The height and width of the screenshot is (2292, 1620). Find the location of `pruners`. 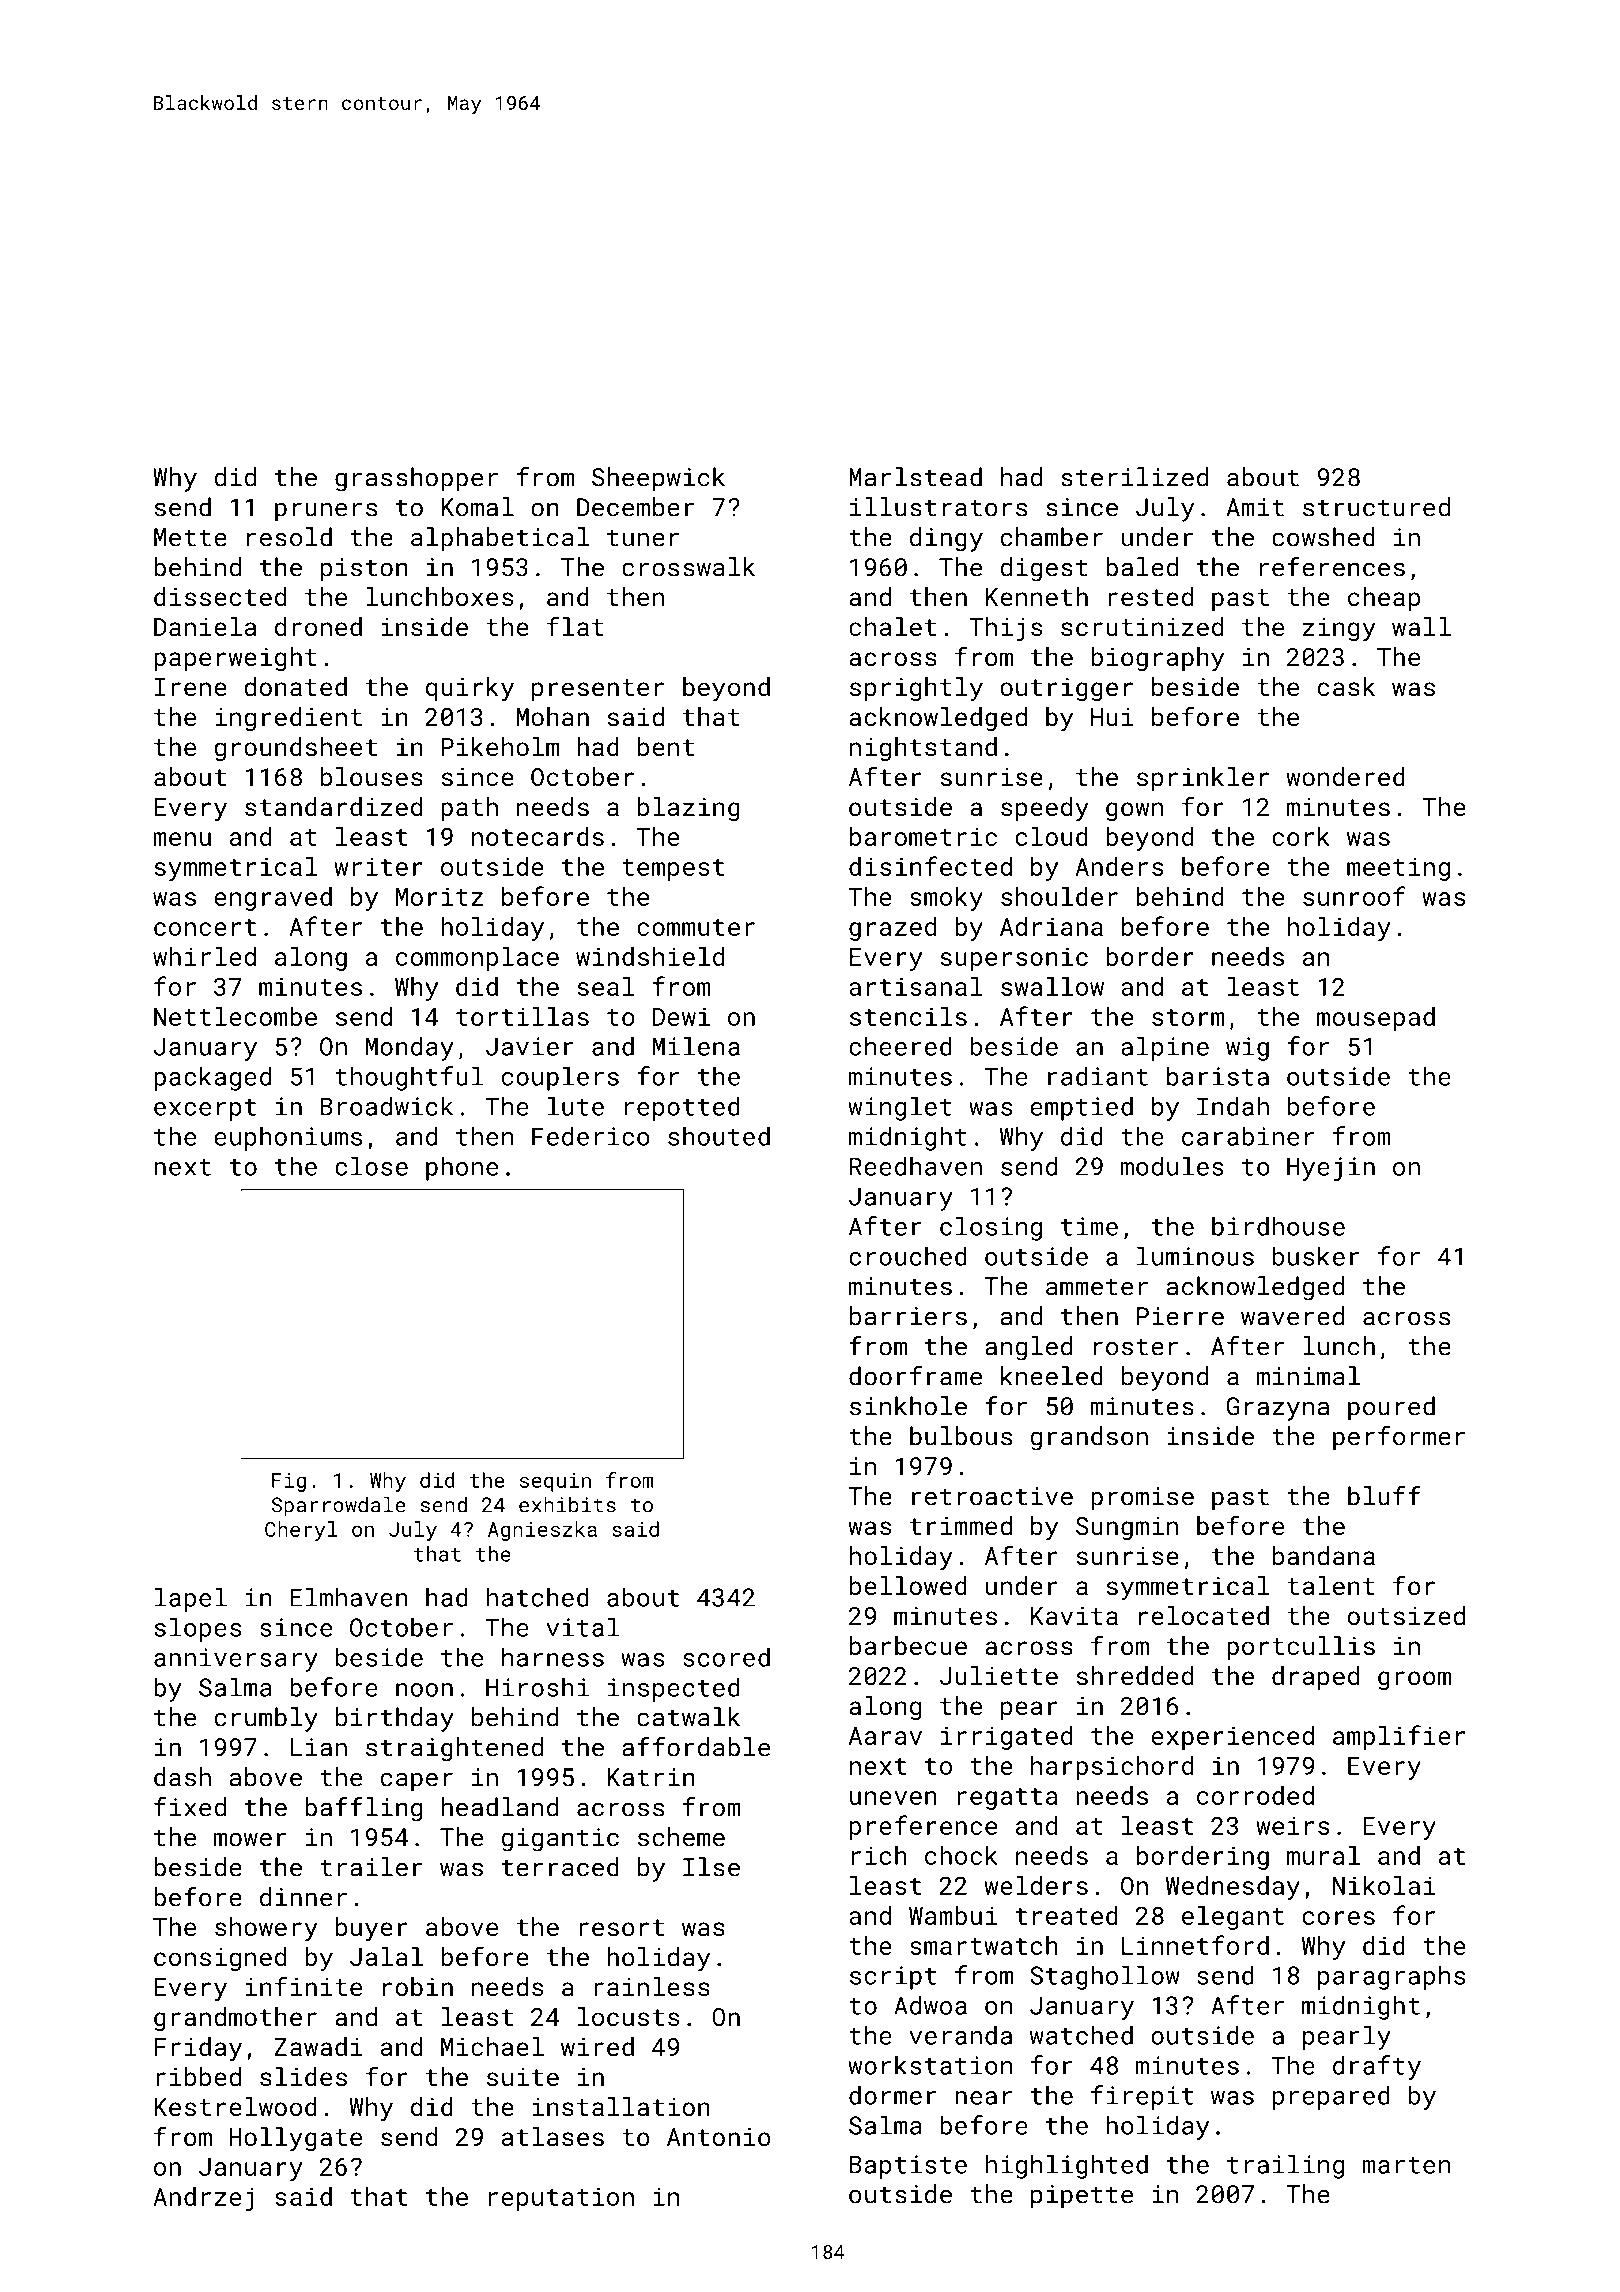

pruners is located at coordinates (326, 512).
